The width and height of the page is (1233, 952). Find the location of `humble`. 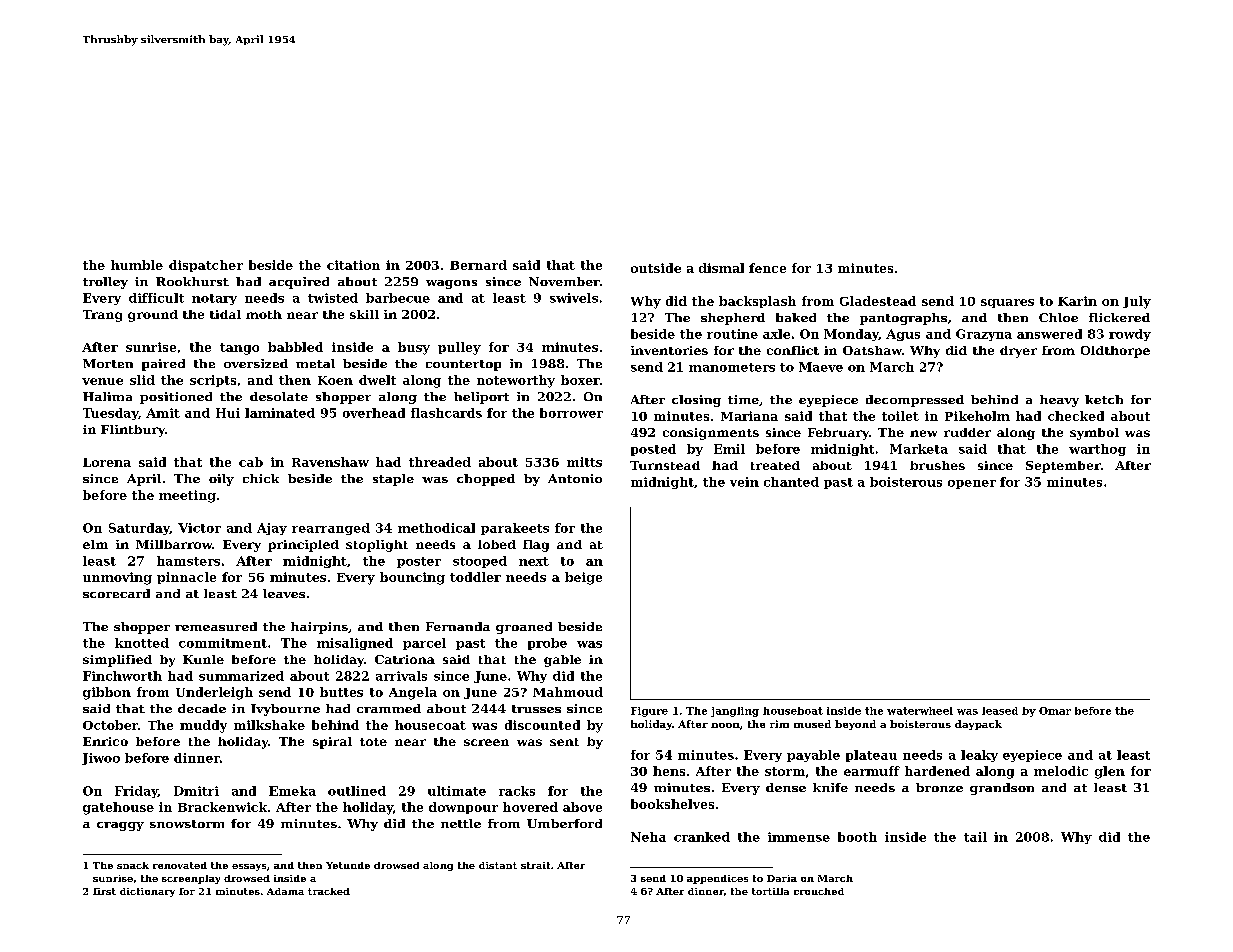

humble is located at coordinates (137, 265).
